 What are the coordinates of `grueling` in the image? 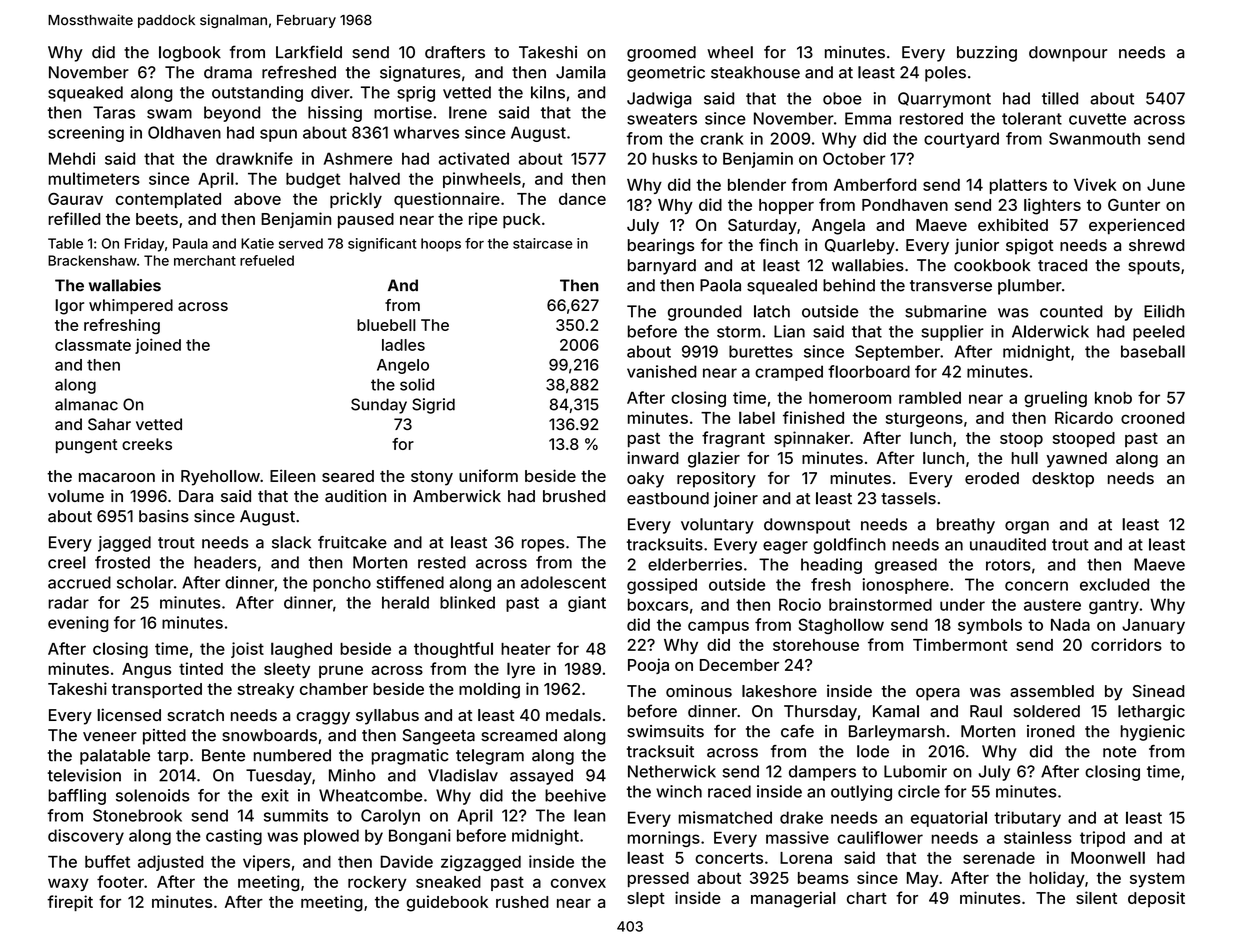 It's located at (1055, 399).
